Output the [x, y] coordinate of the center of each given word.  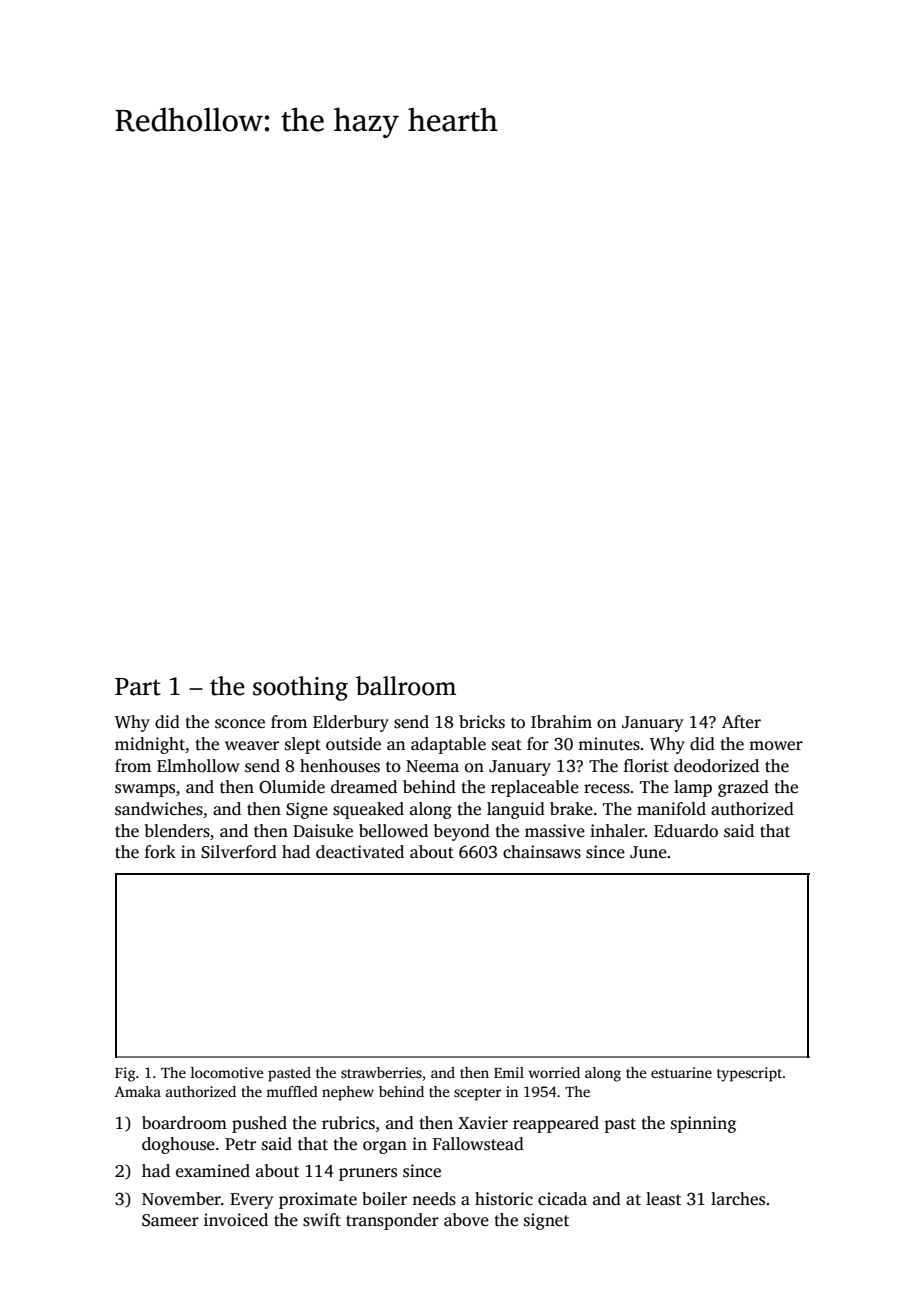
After [741, 721]
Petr [240, 1144]
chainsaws [542, 852]
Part [138, 687]
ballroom [406, 686]
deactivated [360, 852]
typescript [749, 1074]
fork [160, 852]
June [648, 852]
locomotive [227, 1072]
